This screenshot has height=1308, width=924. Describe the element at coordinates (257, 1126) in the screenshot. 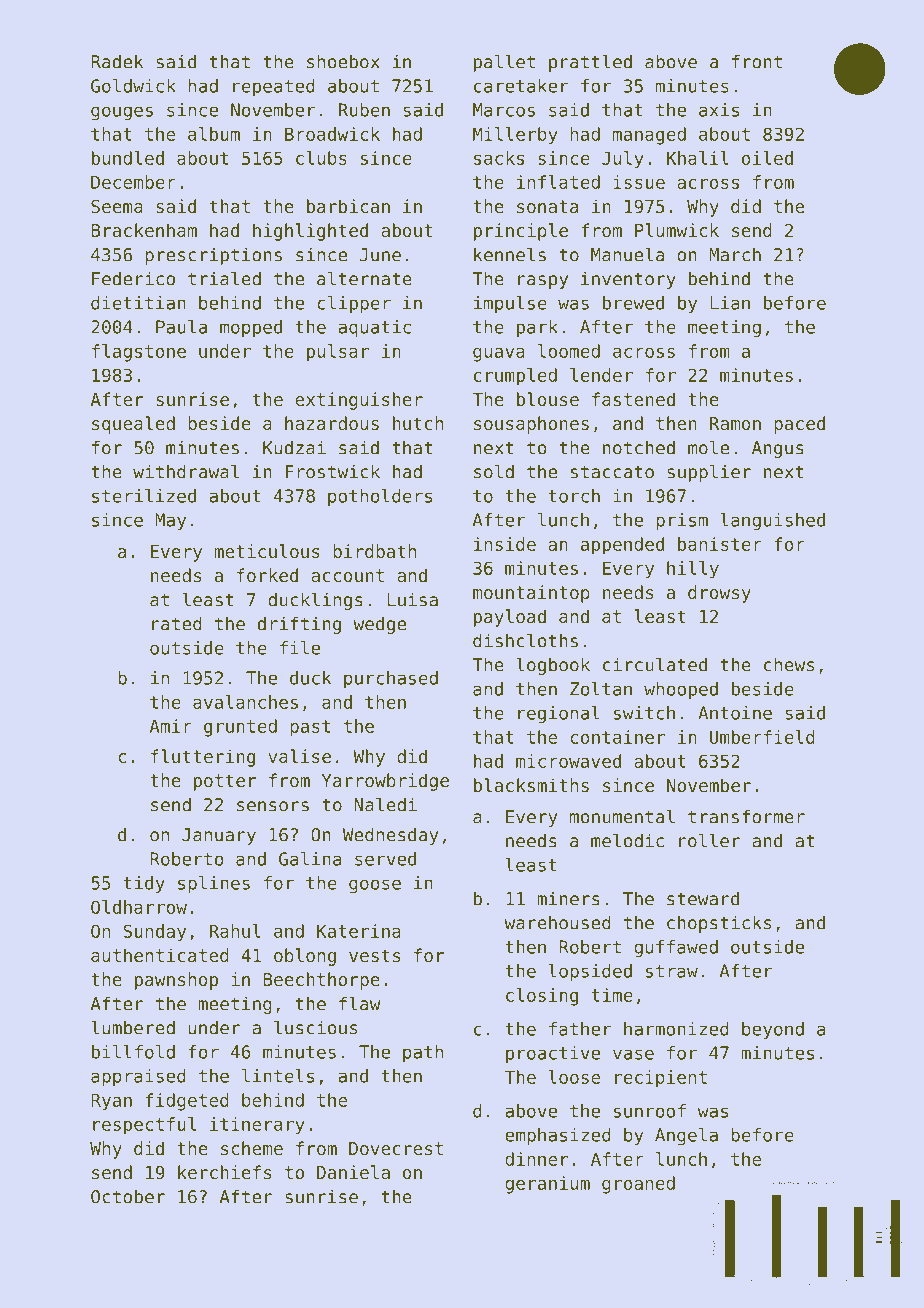

I see `itinerary` at that location.
